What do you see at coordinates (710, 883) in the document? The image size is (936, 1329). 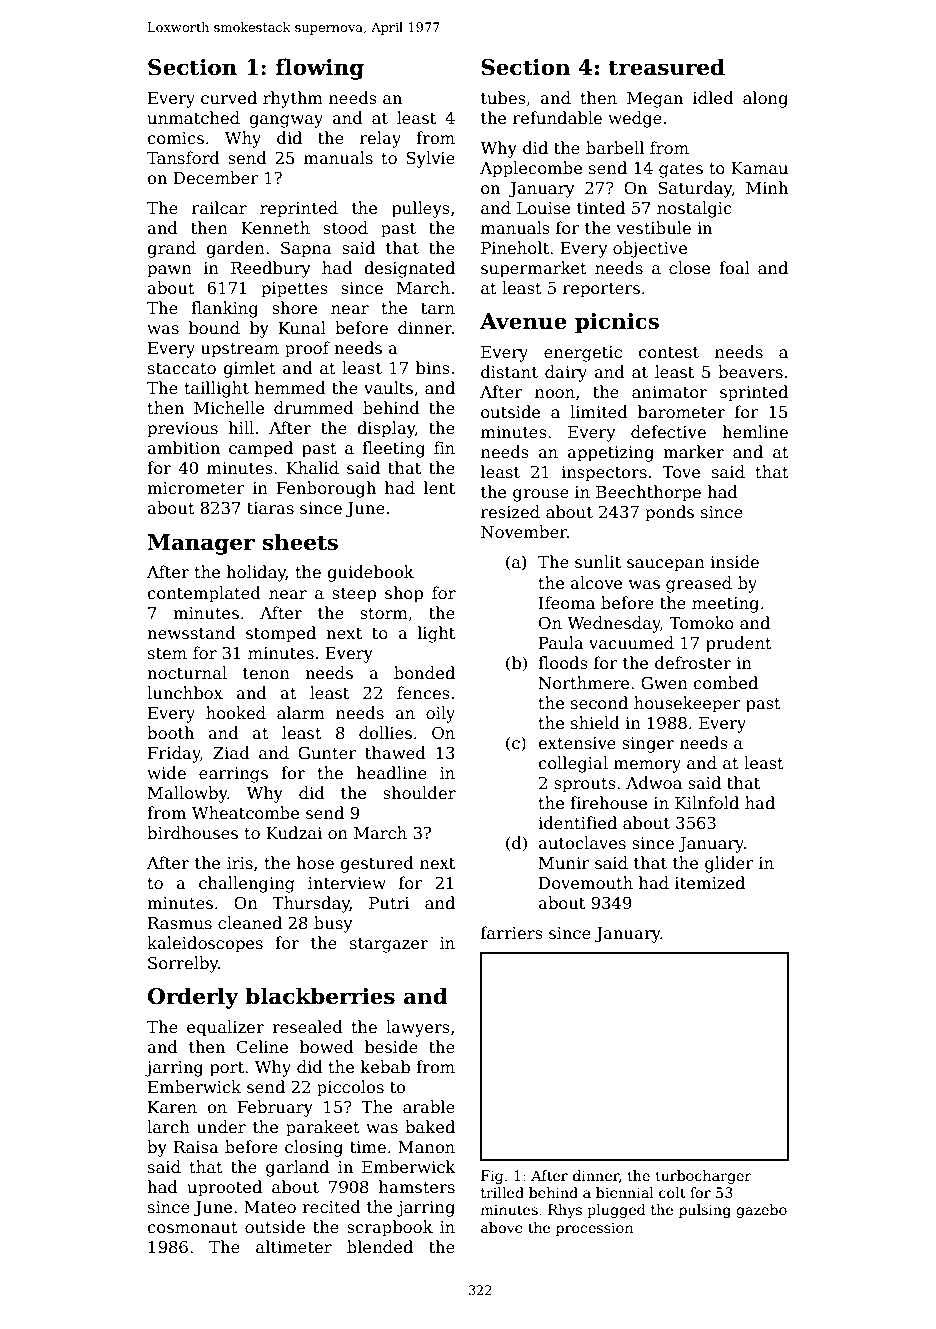 I see `itemized` at bounding box center [710, 883].
